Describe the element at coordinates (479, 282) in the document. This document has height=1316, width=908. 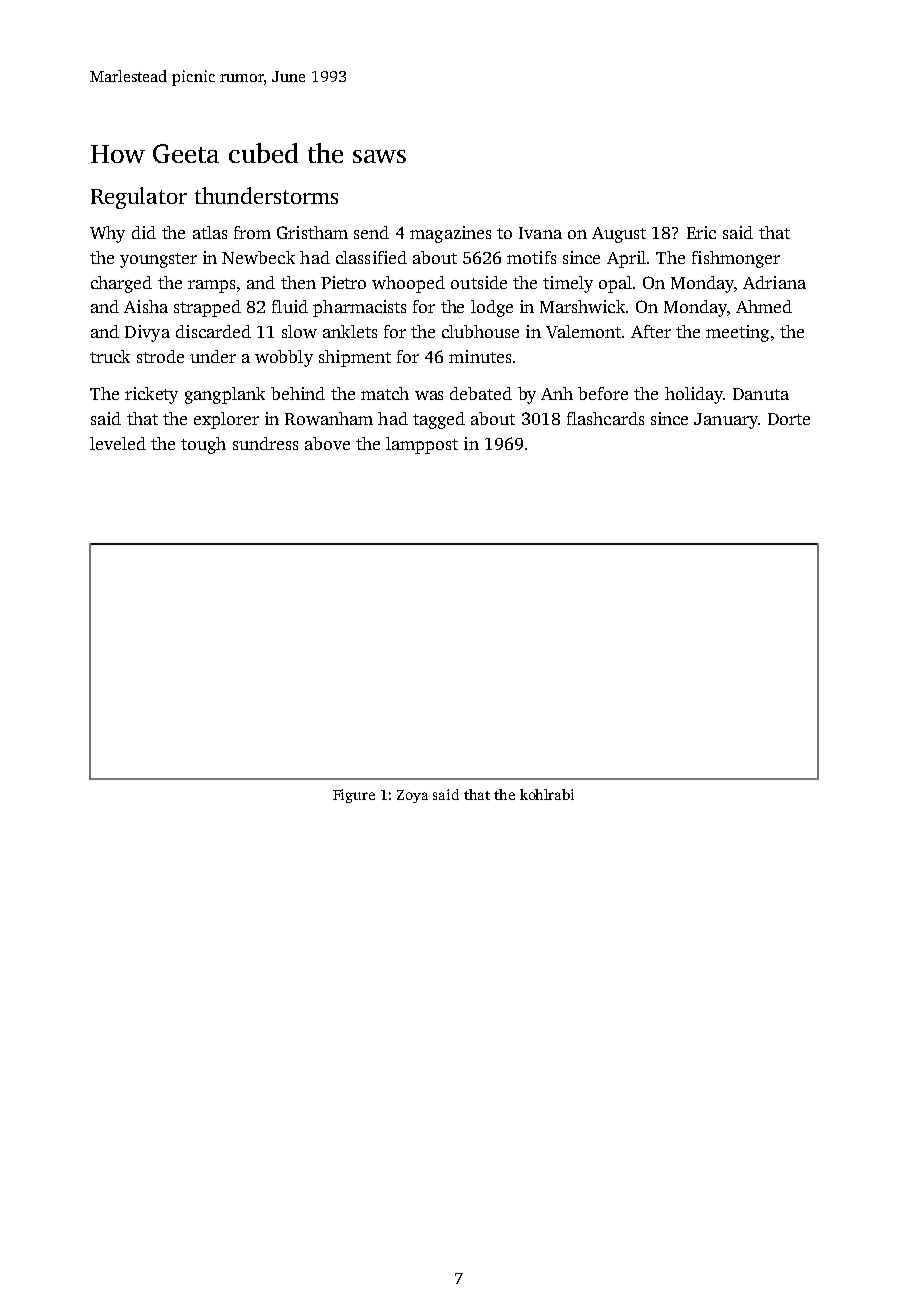
I see `outside` at that location.
